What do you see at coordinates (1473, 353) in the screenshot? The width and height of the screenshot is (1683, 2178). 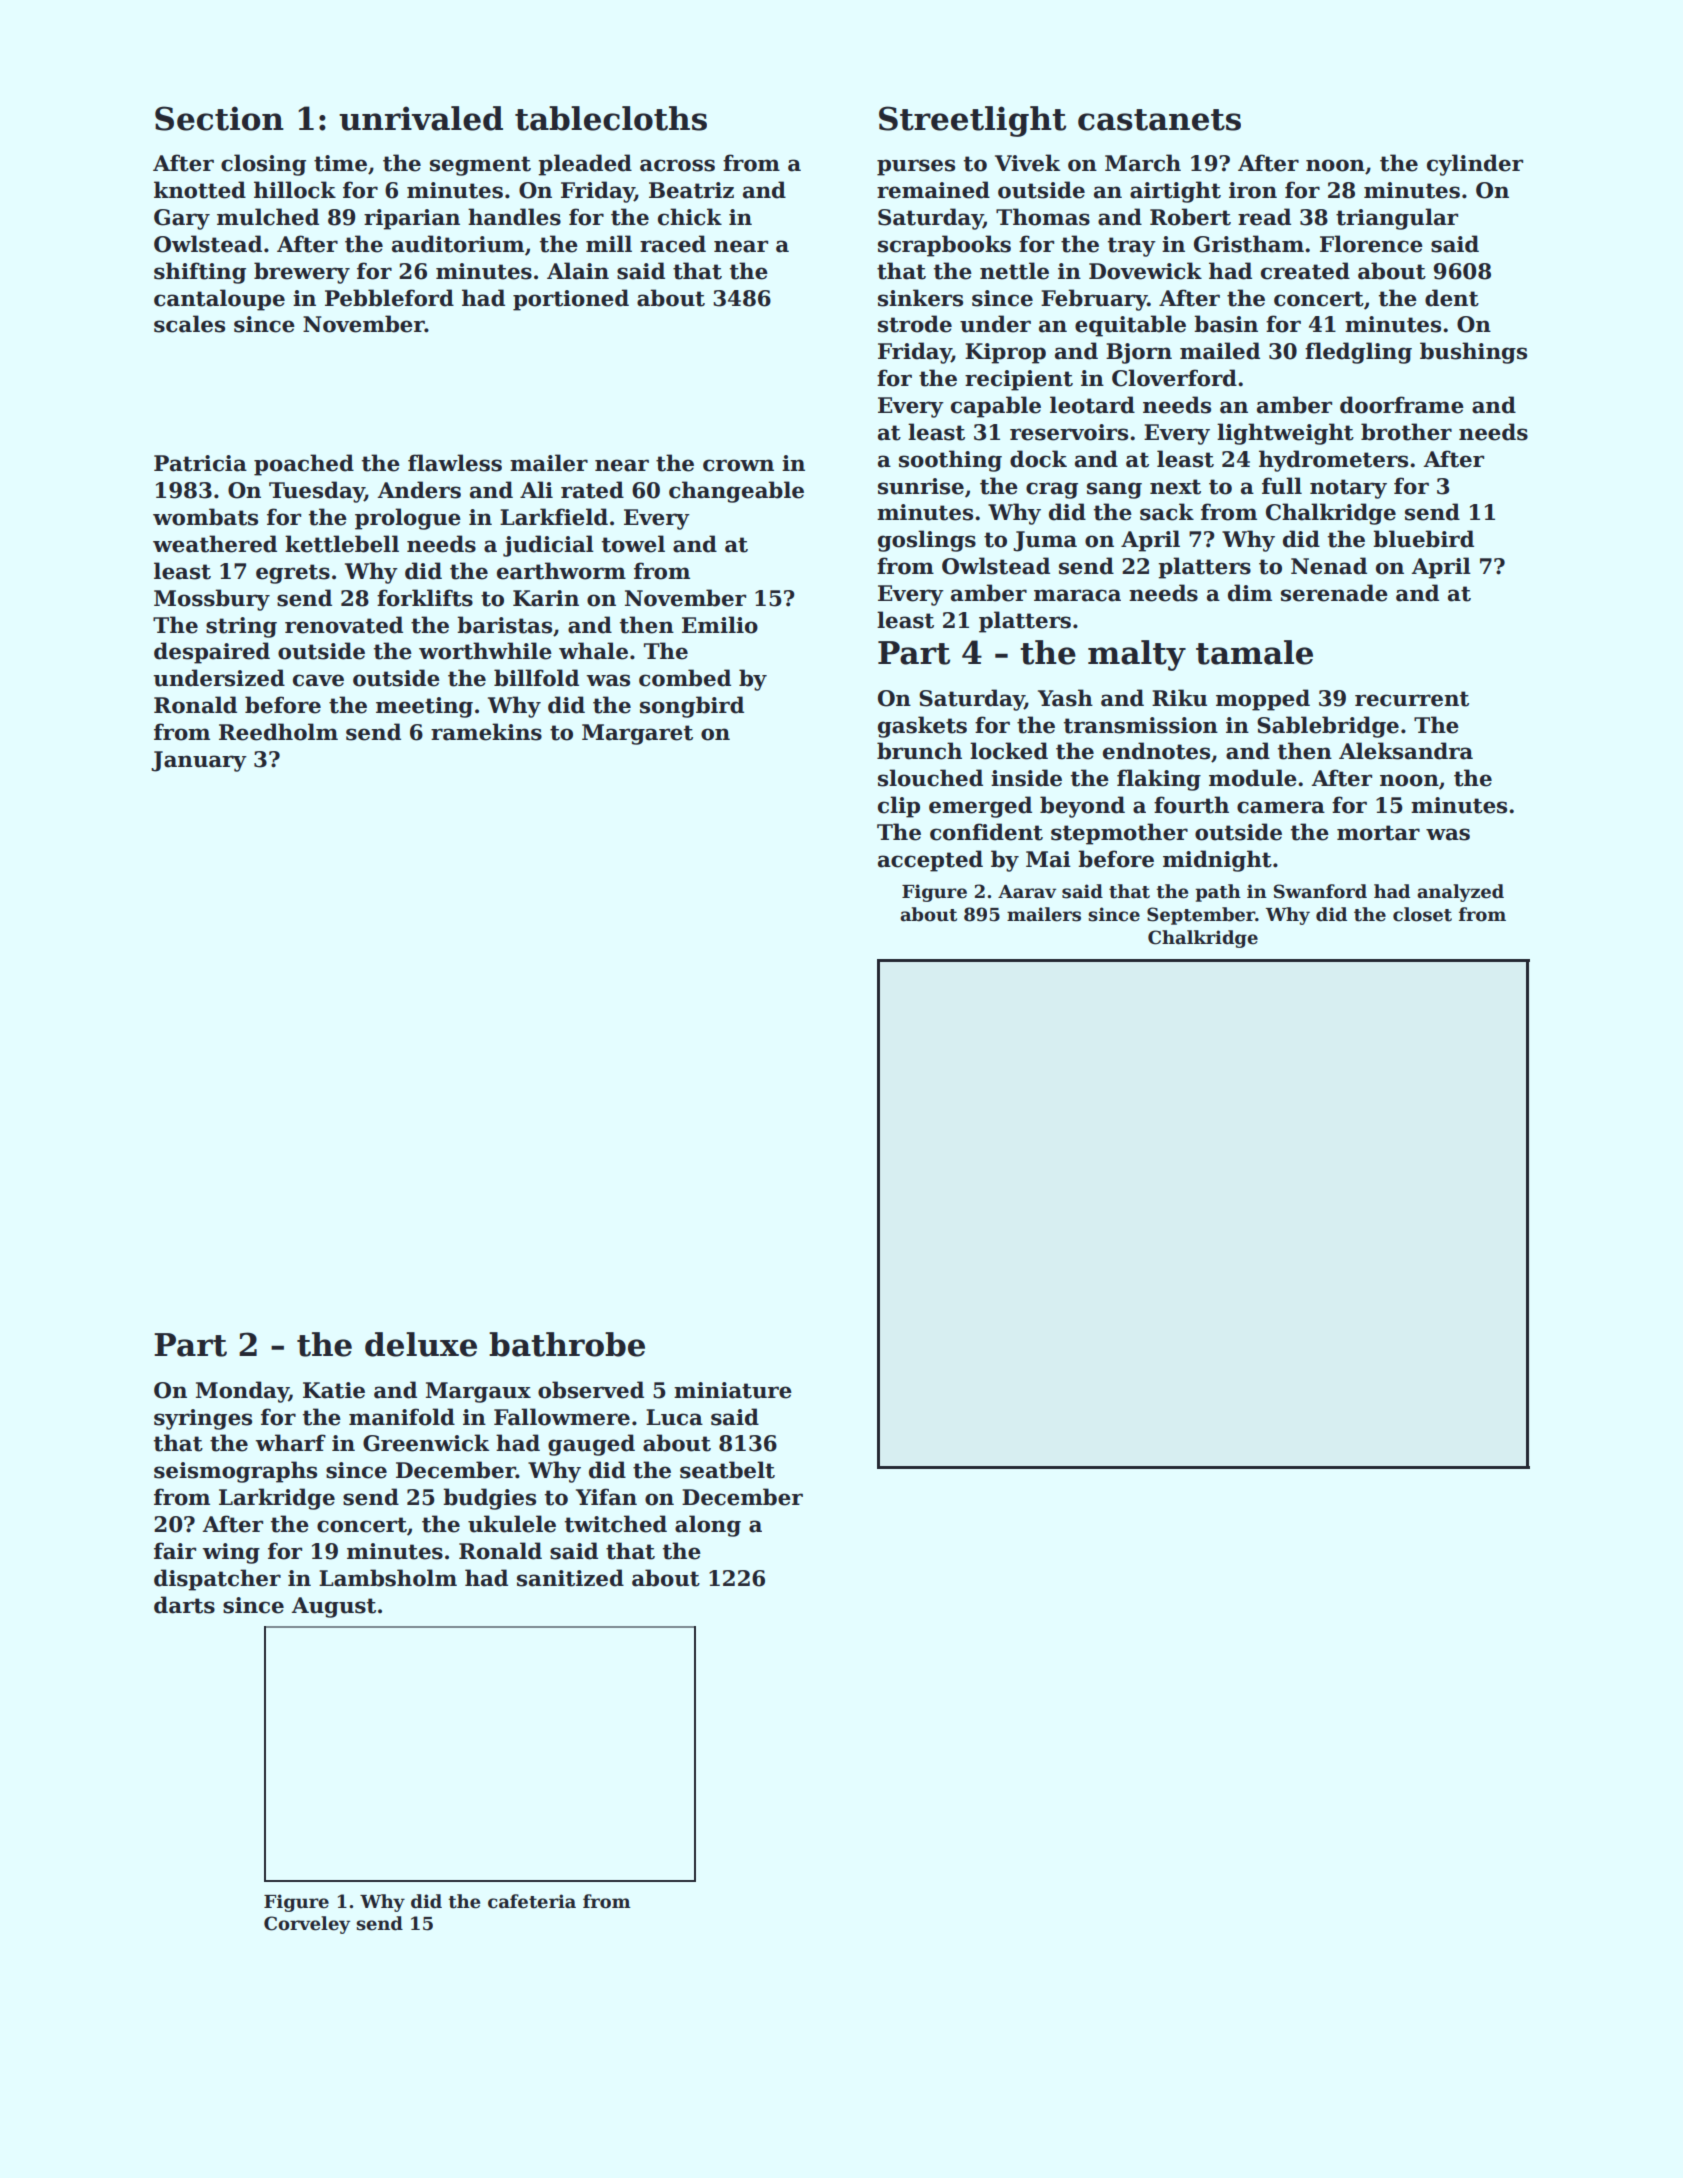 I see `bushings` at bounding box center [1473, 353].
